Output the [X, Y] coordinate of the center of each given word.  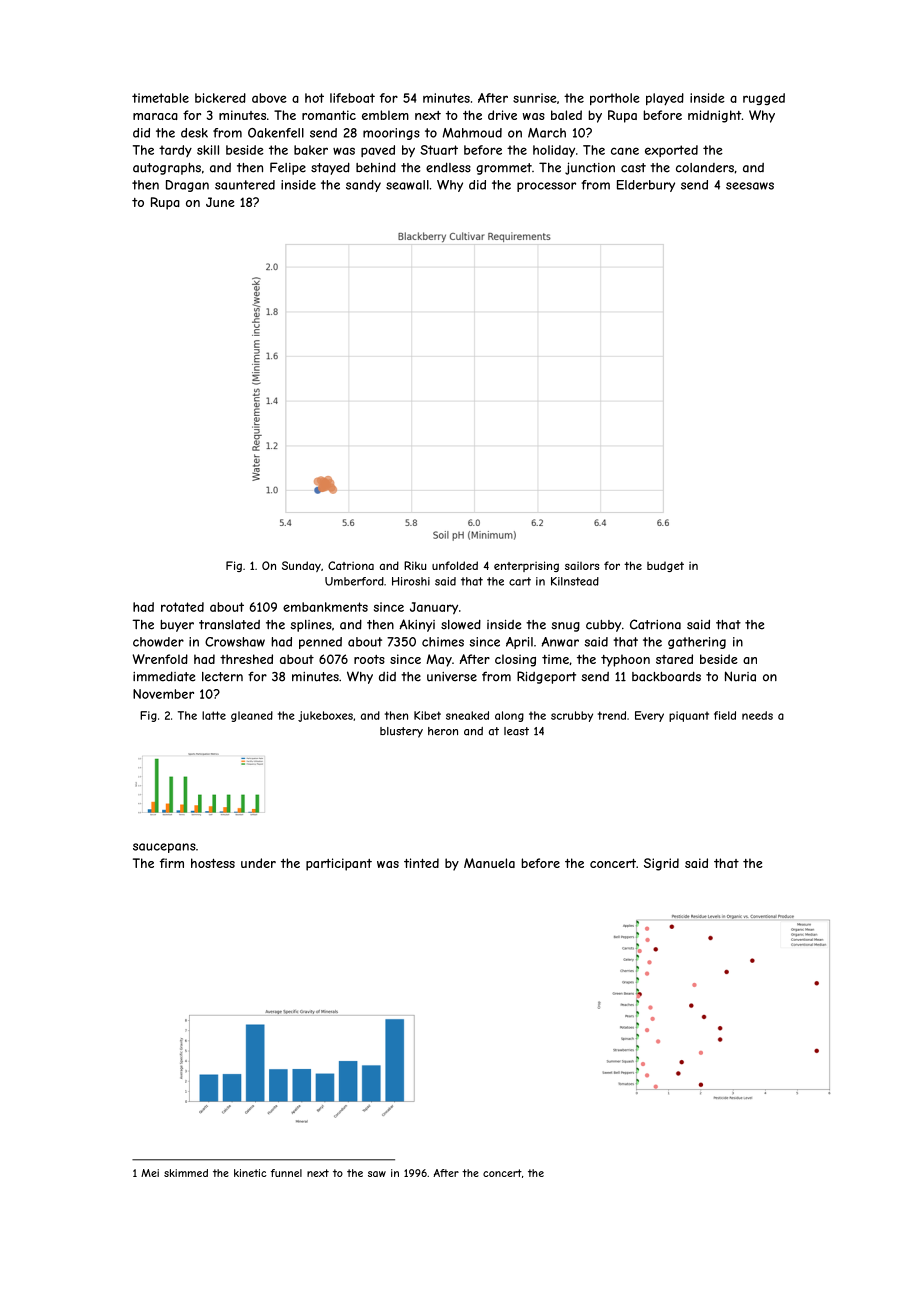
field [725, 715]
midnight [714, 116]
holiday [554, 151]
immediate [164, 676]
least [516, 731]
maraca [155, 116]
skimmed [186, 1173]
